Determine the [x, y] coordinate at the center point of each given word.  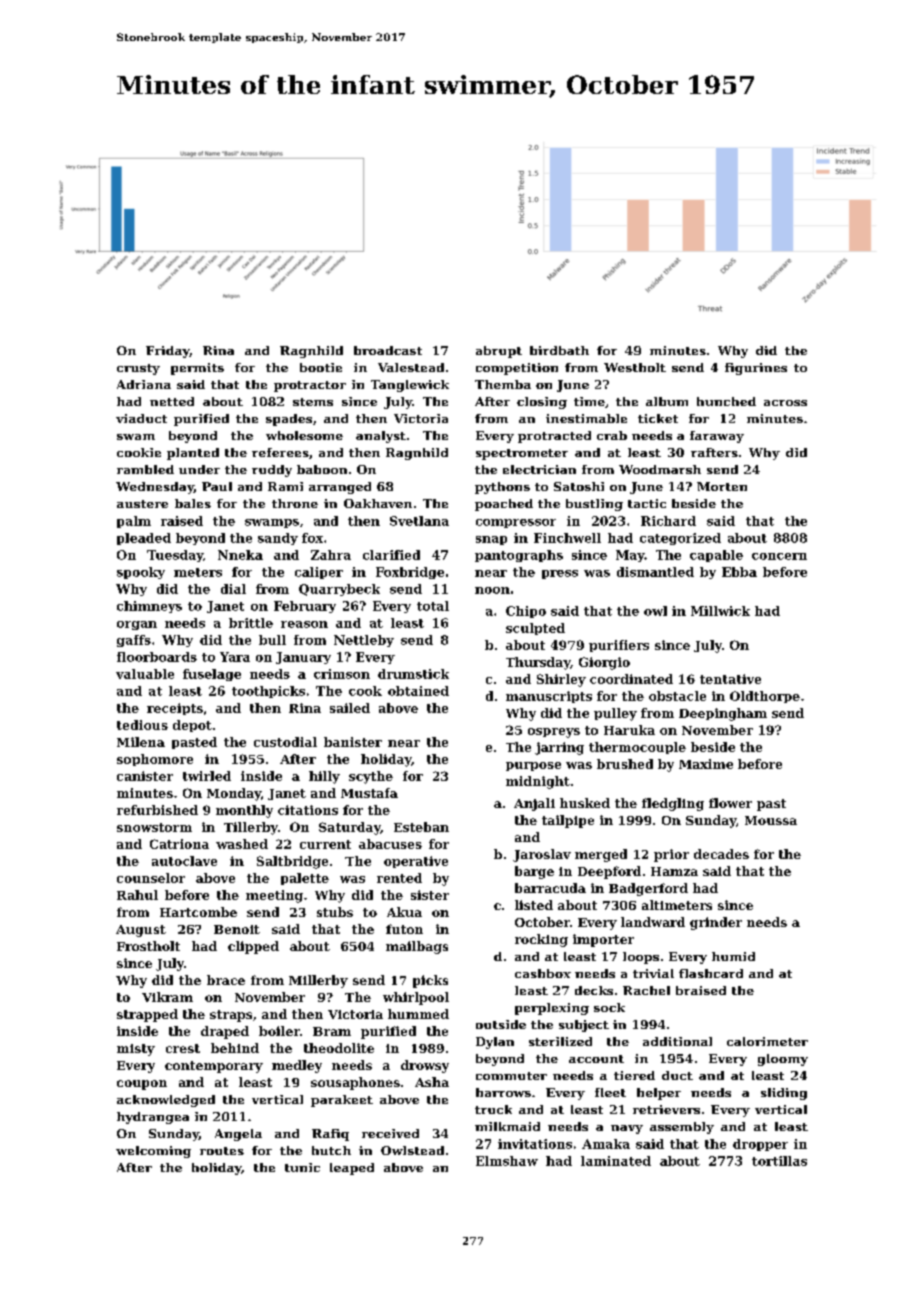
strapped [147, 1015]
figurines [756, 369]
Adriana [144, 384]
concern [779, 556]
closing [542, 403]
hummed [418, 1014]
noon [492, 590]
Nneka [240, 555]
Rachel [646, 990]
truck [493, 1109]
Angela [238, 1135]
